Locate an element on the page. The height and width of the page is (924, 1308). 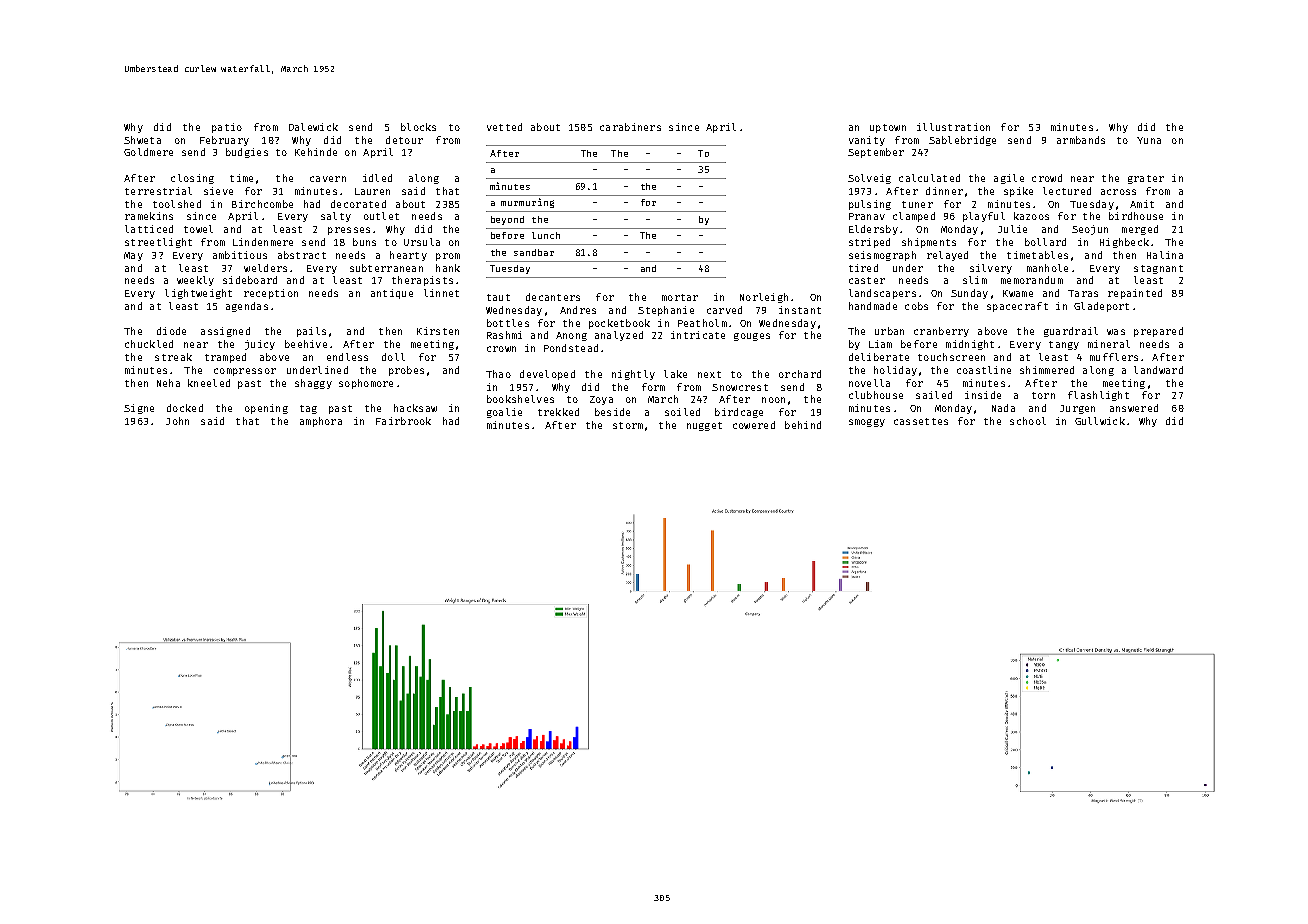
murmuring is located at coordinates (527, 203).
